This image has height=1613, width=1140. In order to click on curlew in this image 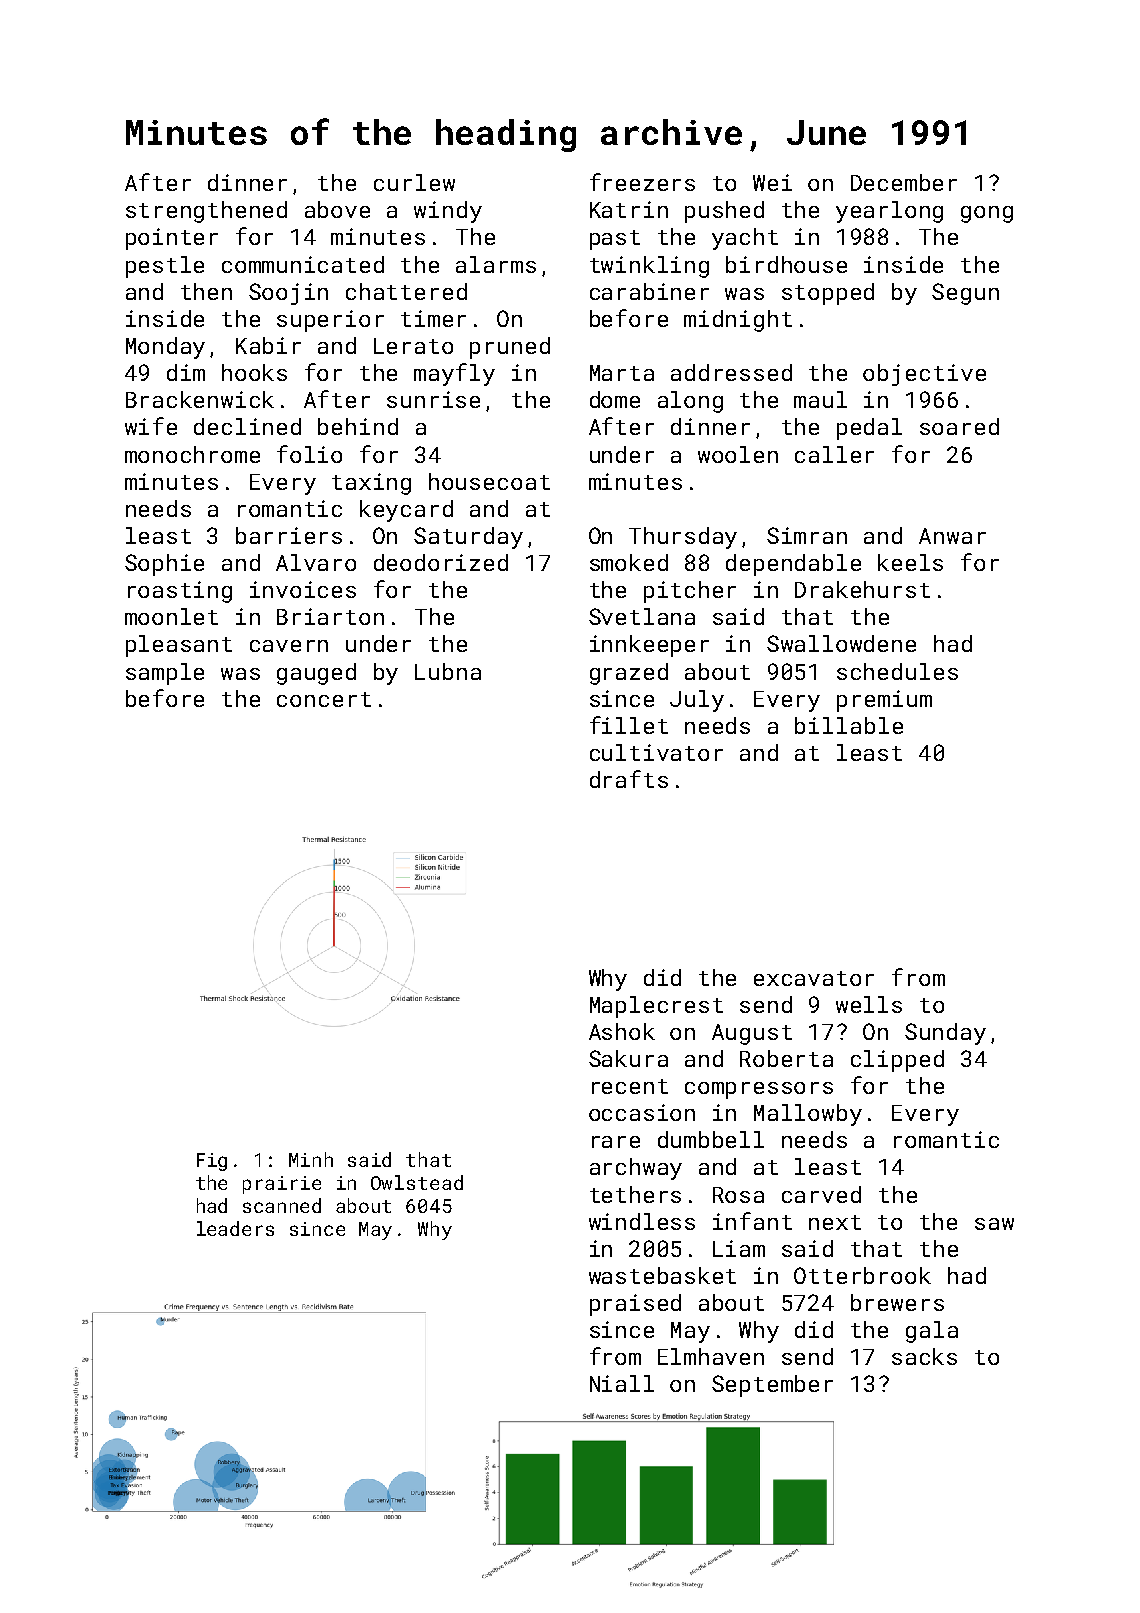, I will do `click(414, 182)`.
